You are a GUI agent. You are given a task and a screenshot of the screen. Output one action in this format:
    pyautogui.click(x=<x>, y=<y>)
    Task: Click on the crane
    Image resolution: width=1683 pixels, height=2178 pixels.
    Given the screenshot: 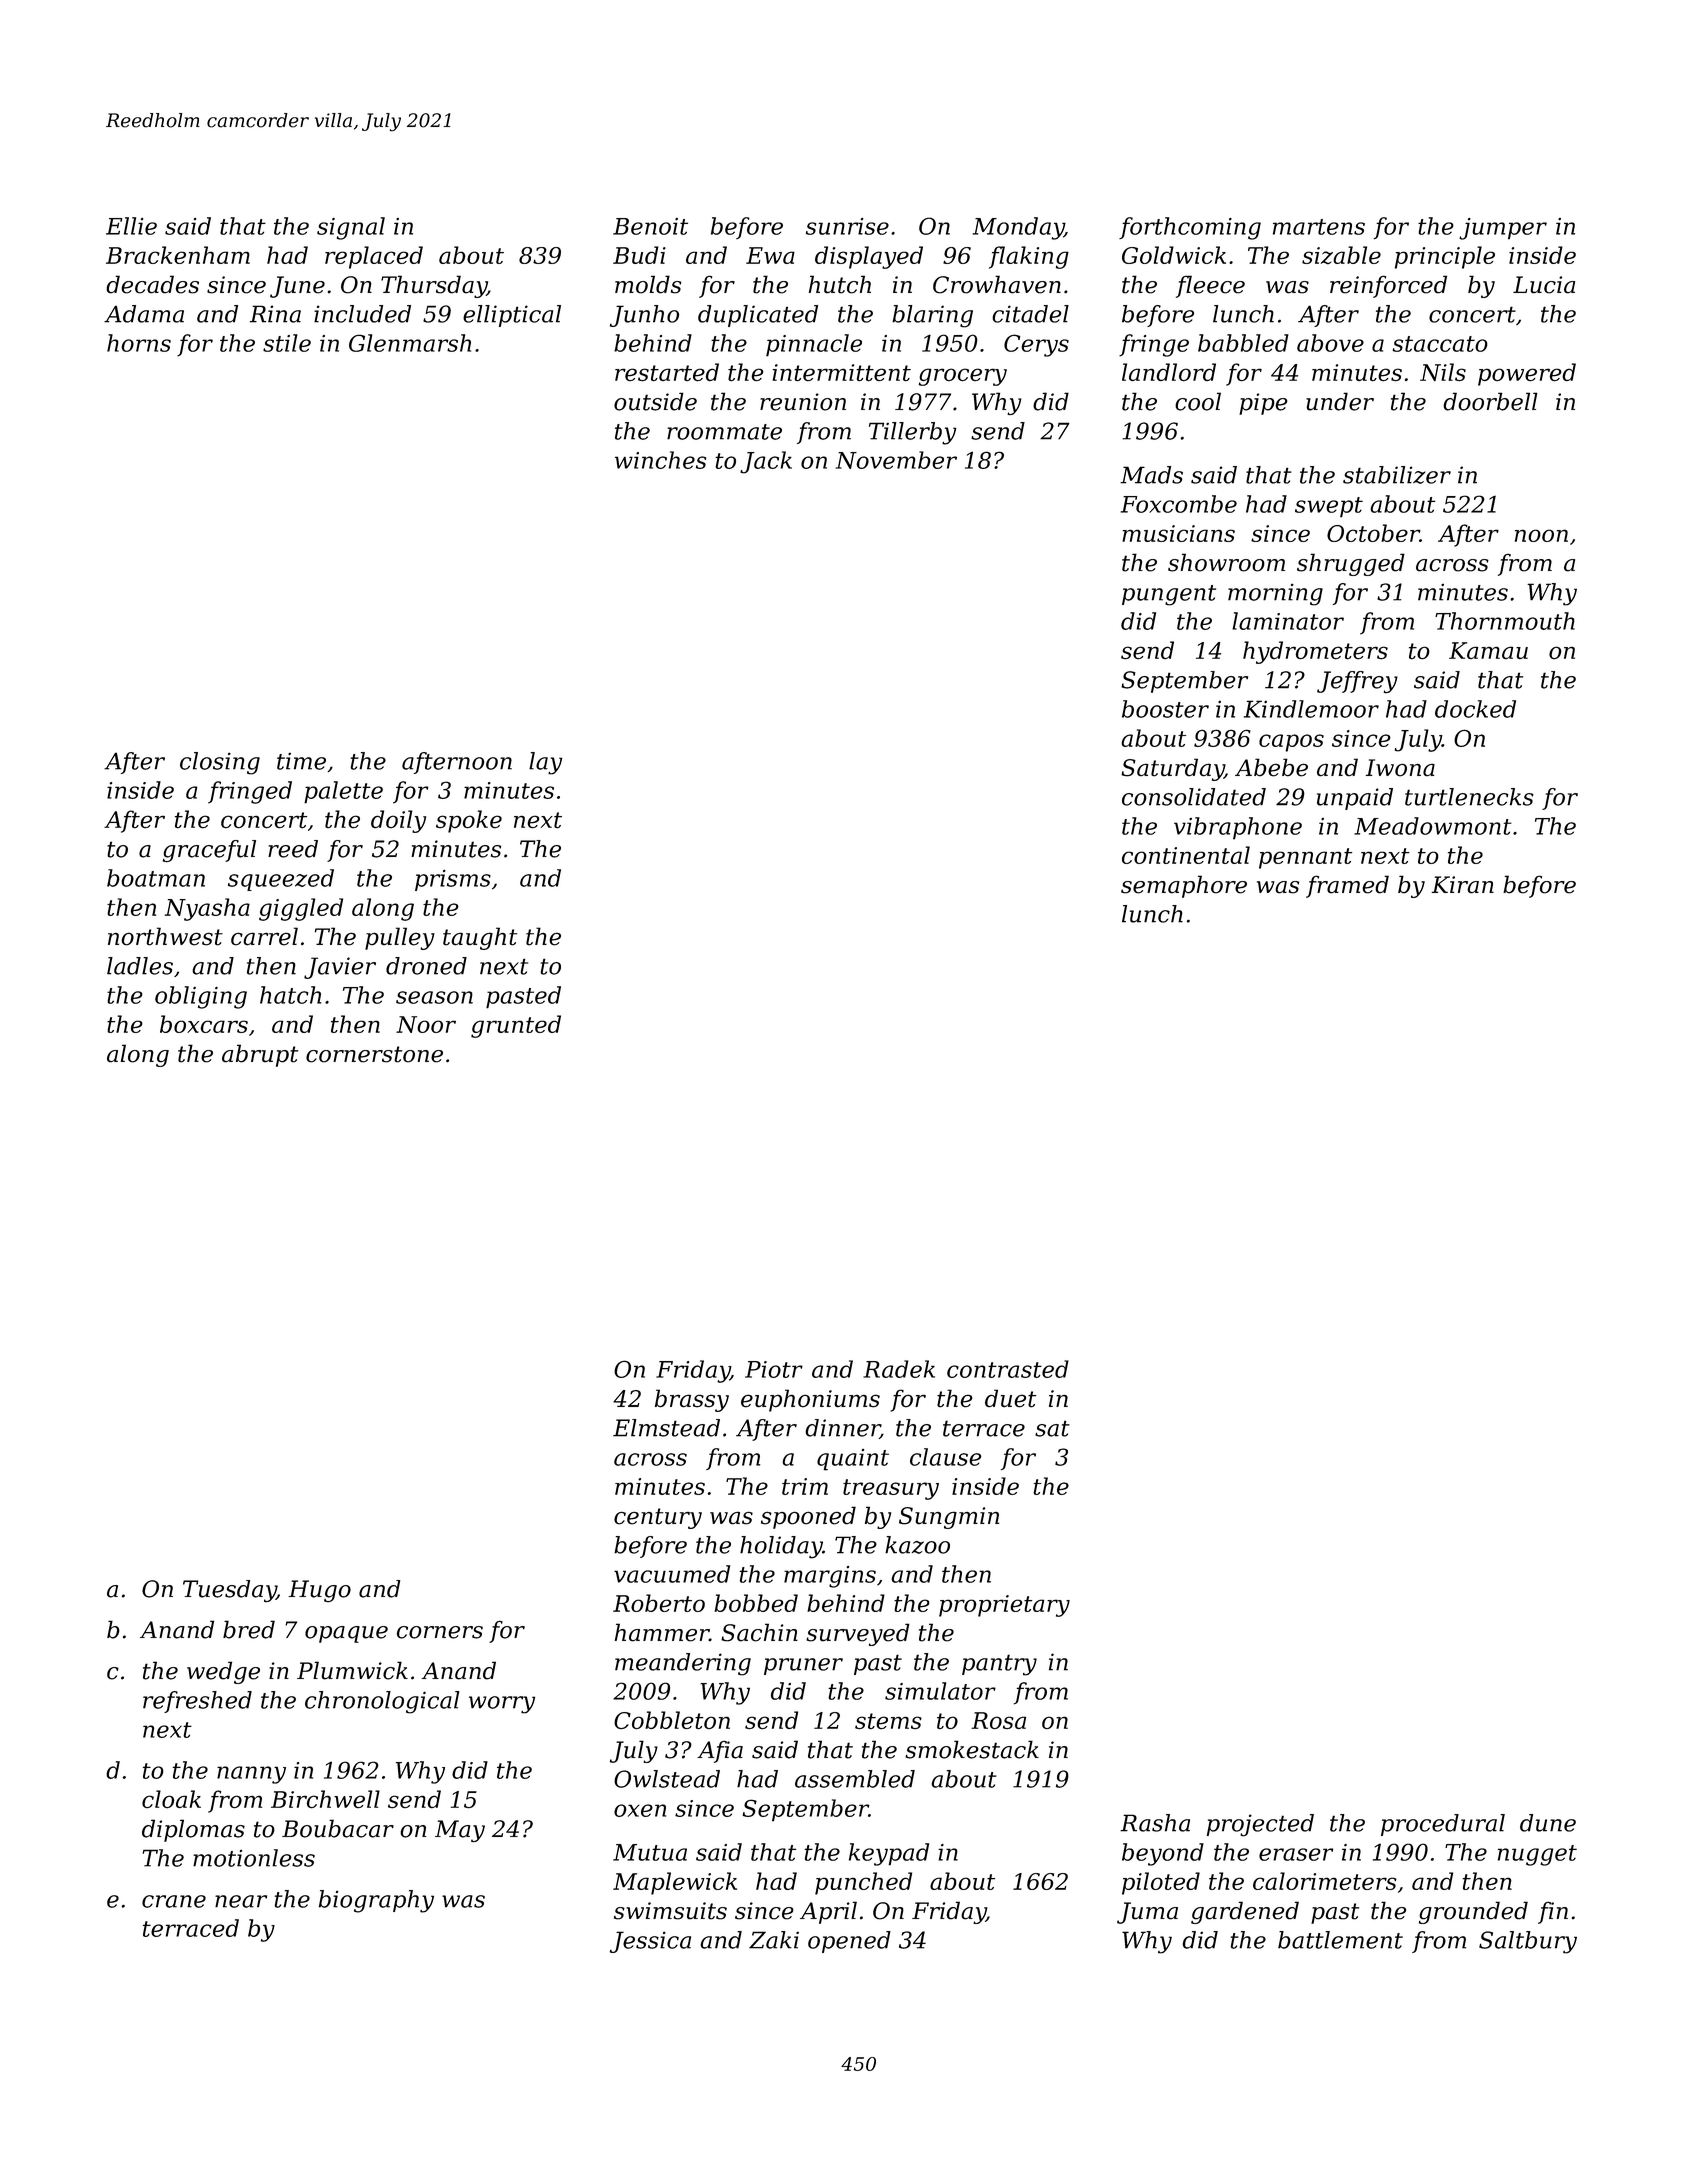 What is the action you would take?
    pyautogui.click(x=174, y=1901)
